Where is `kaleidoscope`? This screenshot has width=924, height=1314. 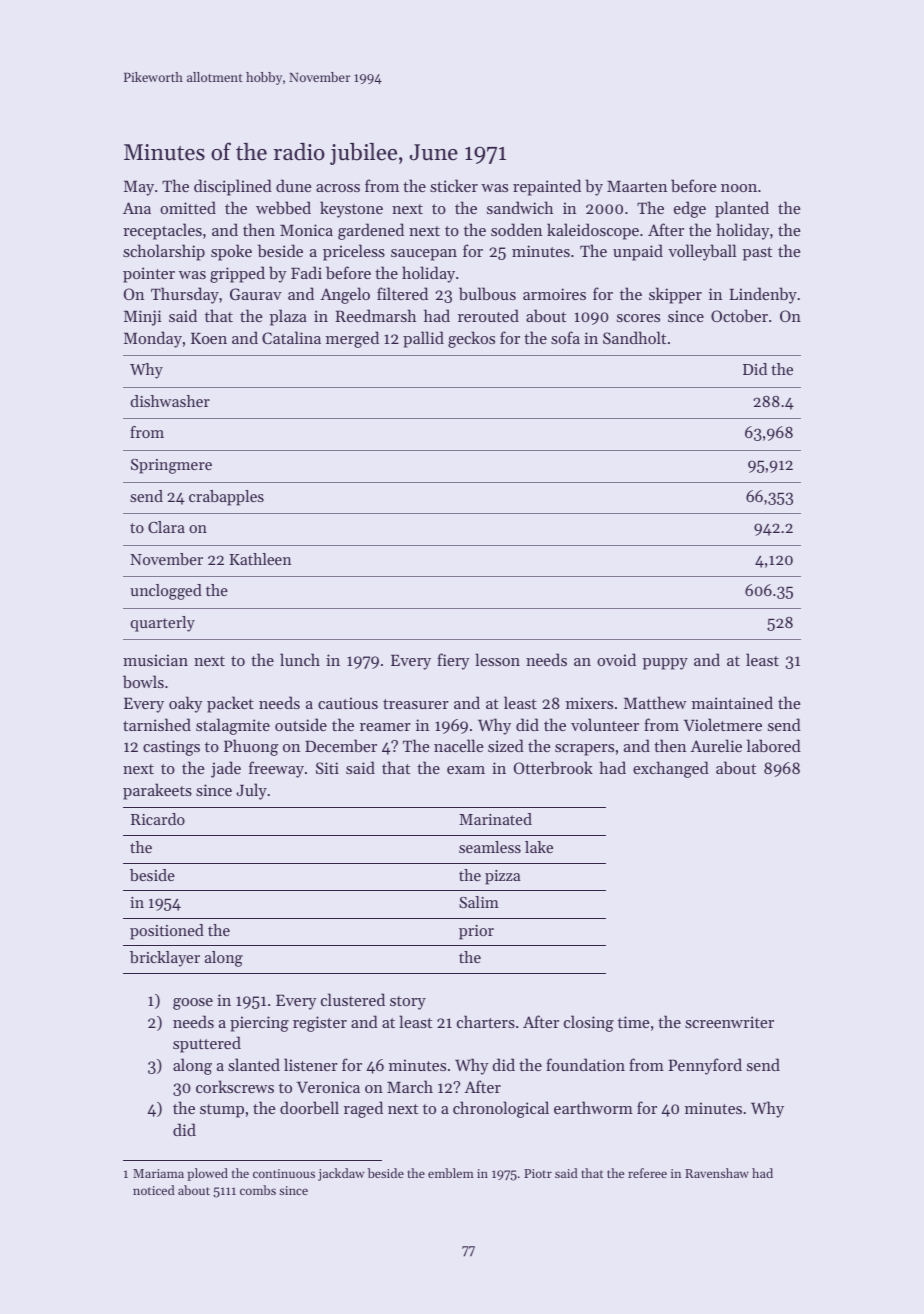 kaleidoscope is located at coordinates (593, 231).
